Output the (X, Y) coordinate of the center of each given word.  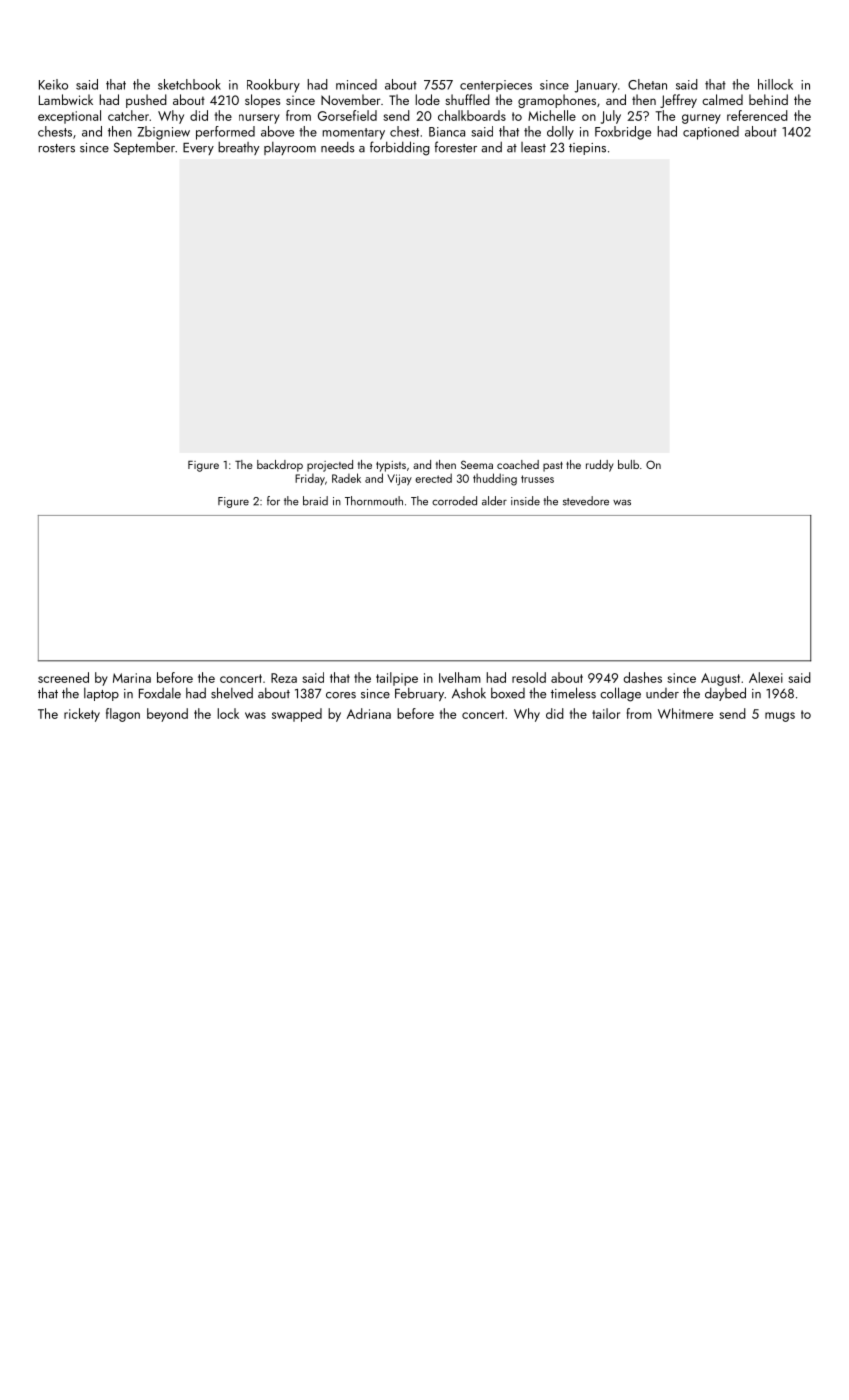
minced (356, 84)
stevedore (586, 501)
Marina (132, 678)
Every (198, 149)
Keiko (53, 84)
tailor (606, 713)
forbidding (400, 148)
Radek (346, 478)
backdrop (280, 466)
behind (768, 99)
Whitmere (685, 713)
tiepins (587, 149)
